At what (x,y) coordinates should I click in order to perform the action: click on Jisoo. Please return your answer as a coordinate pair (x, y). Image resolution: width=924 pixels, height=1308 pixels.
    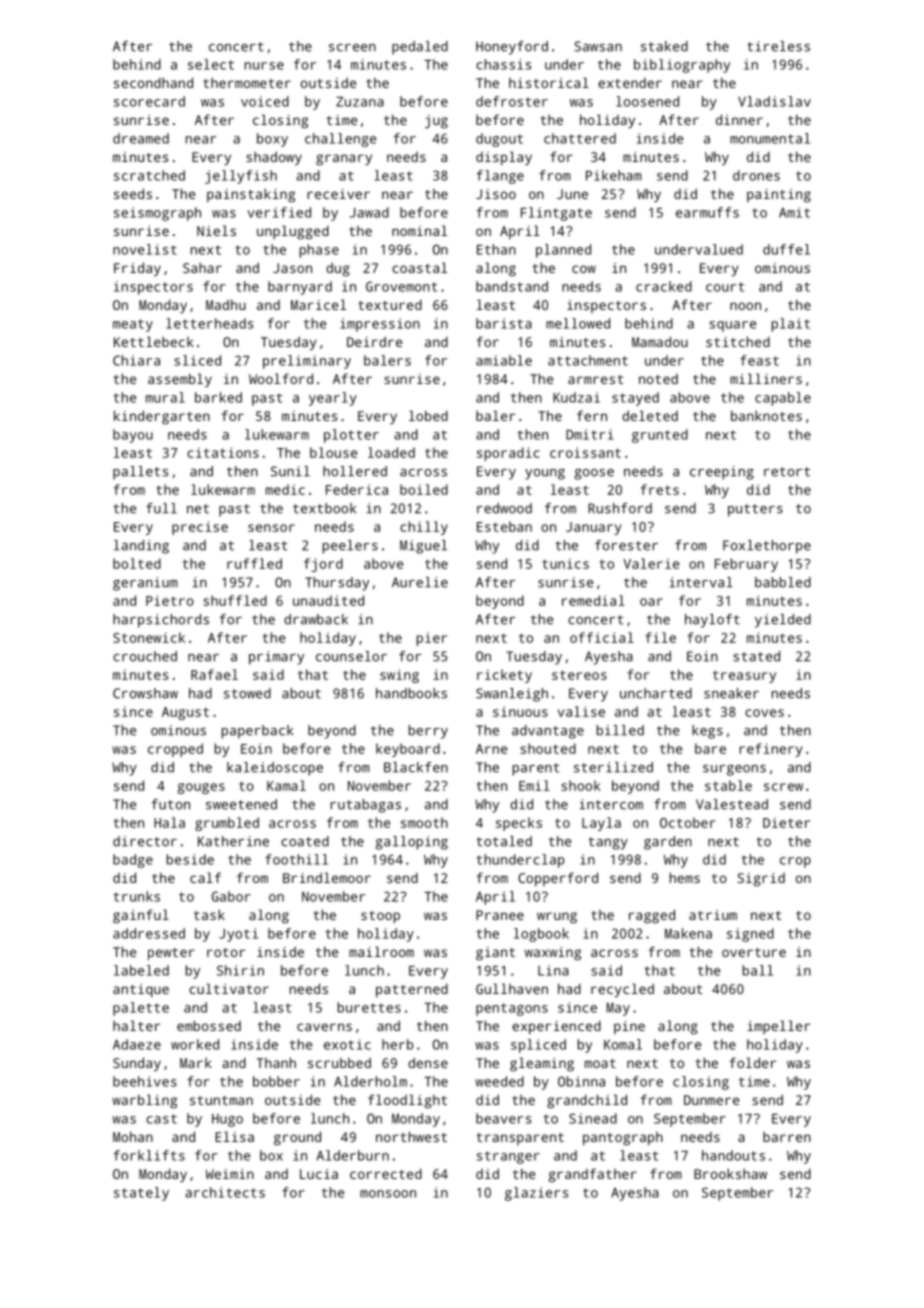
    Looking at the image, I should click on (496, 194).
